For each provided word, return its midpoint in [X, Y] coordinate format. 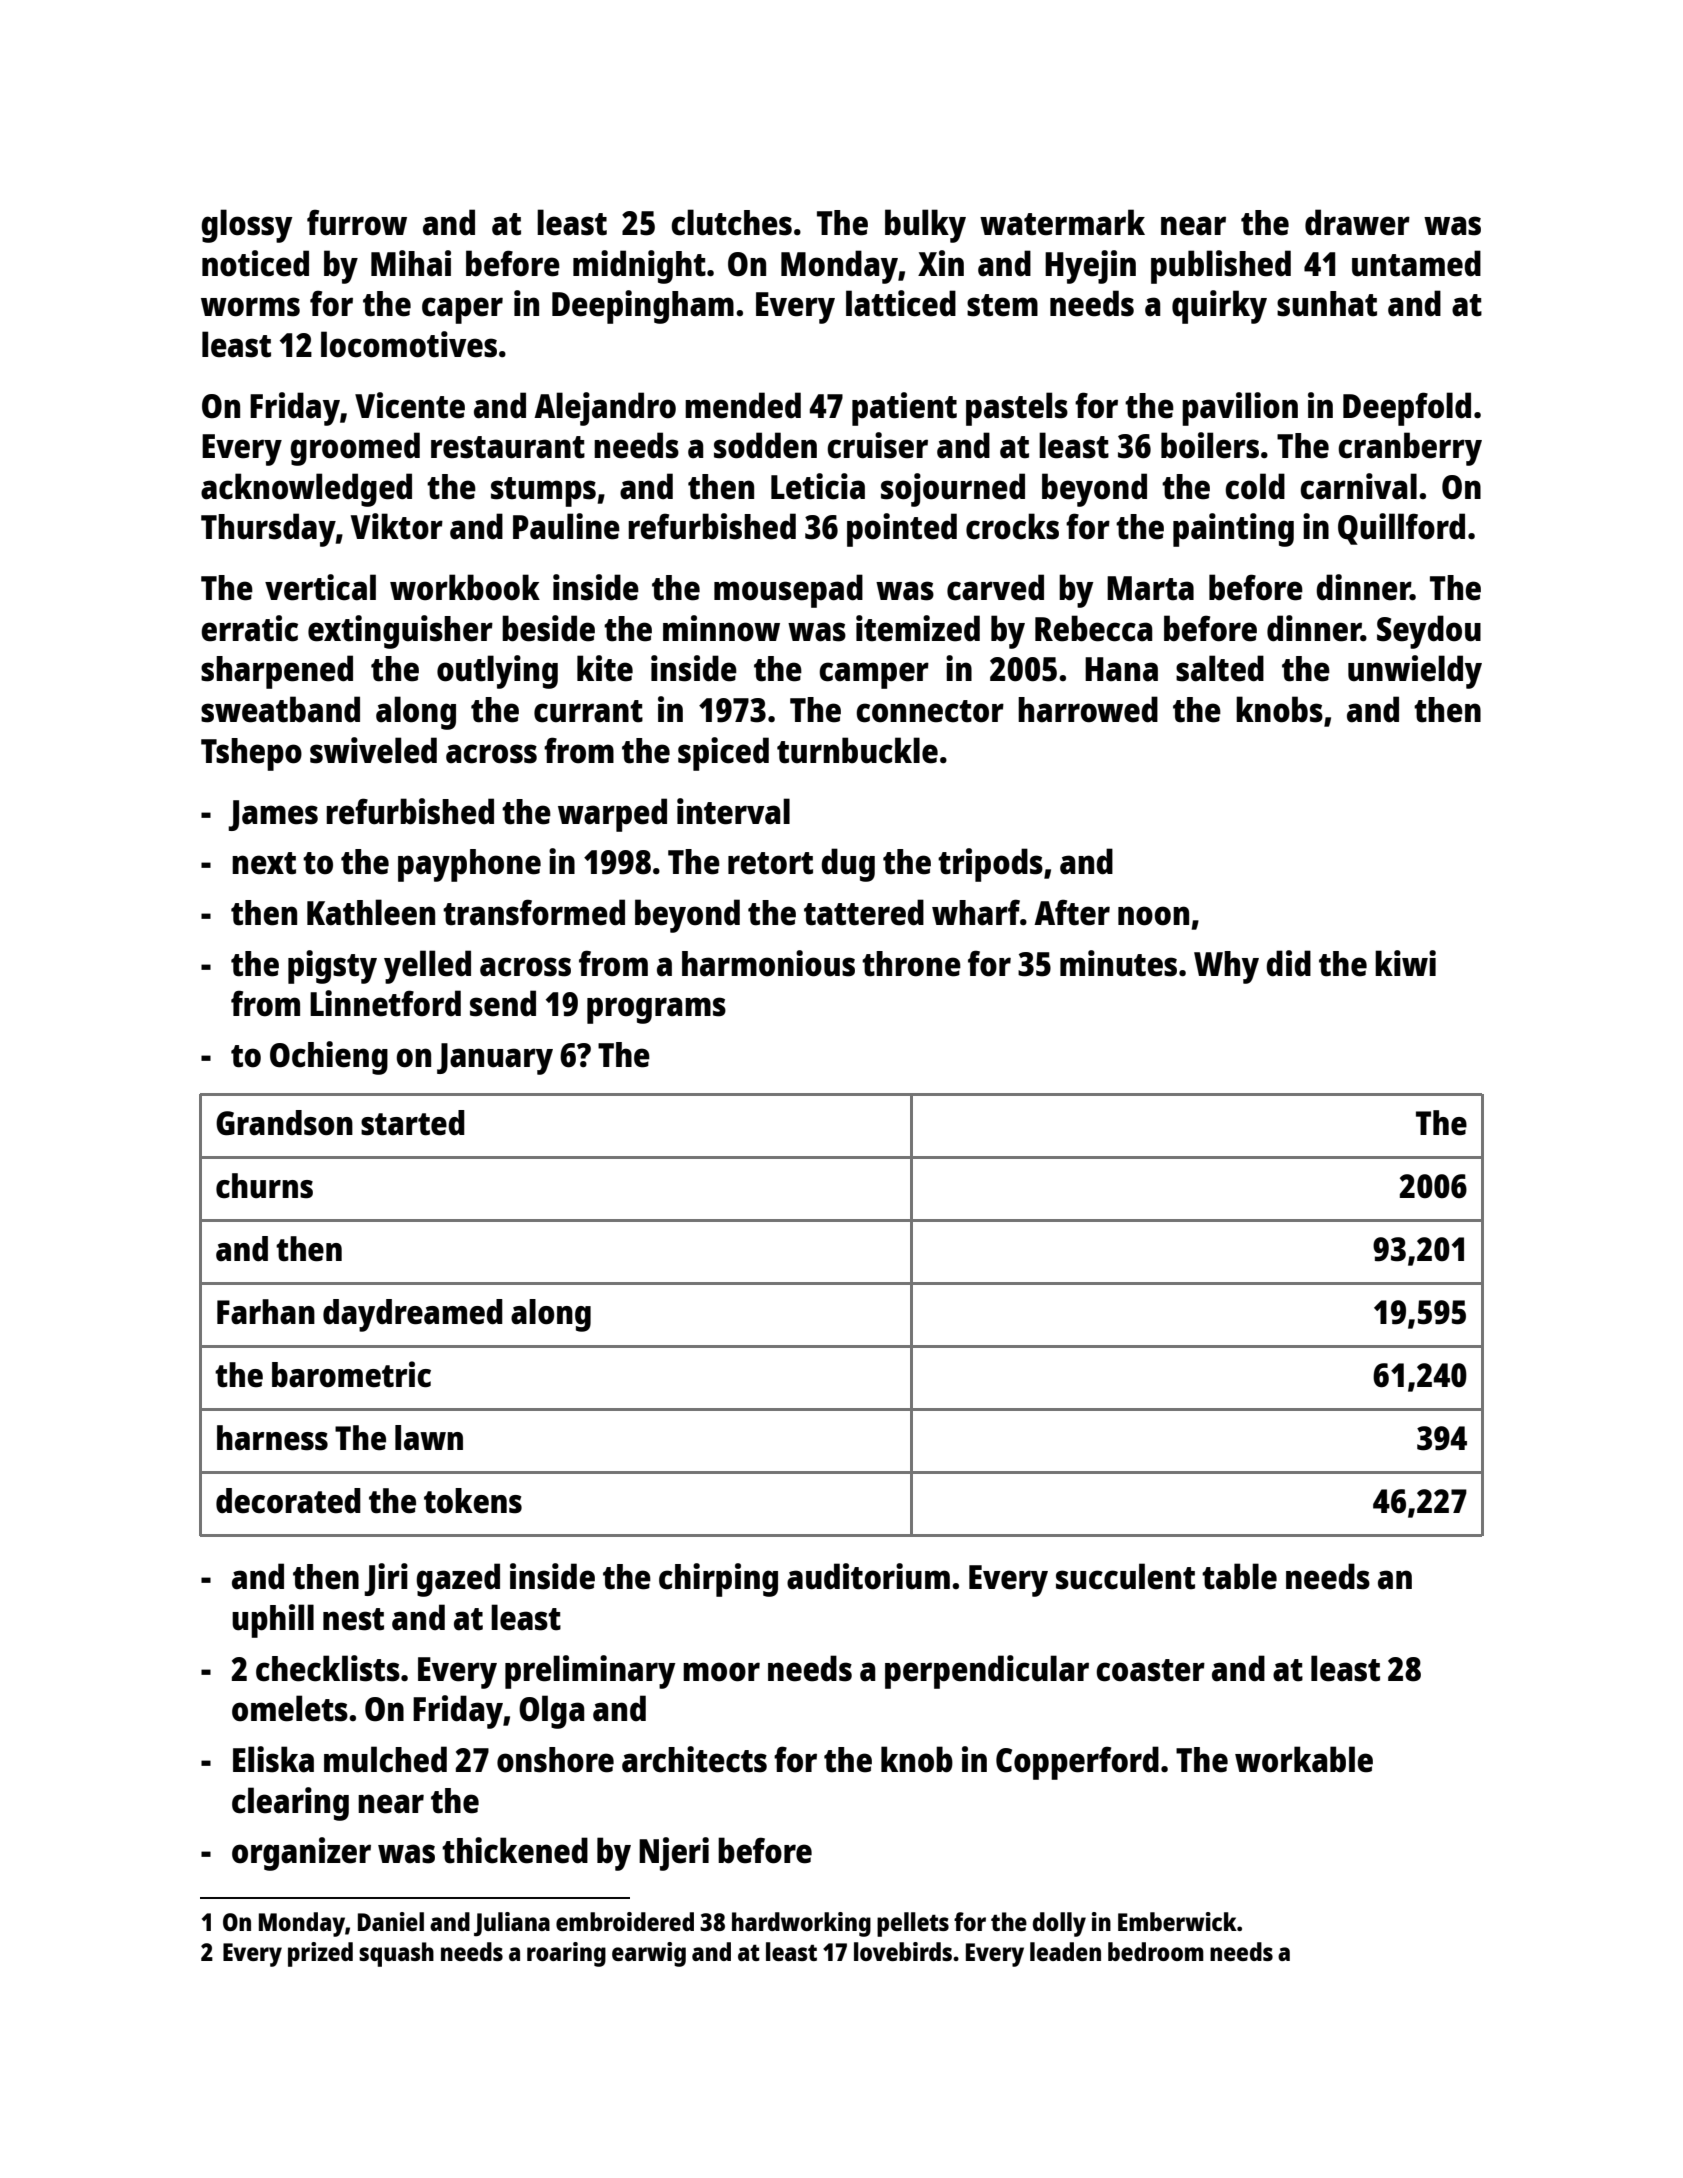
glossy [247, 226]
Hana [1121, 669]
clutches [731, 222]
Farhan [266, 1312]
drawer [1357, 222]
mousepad [788, 591]
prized [320, 1954]
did [1288, 963]
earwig [649, 1954]
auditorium [868, 1576]
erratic [249, 628]
